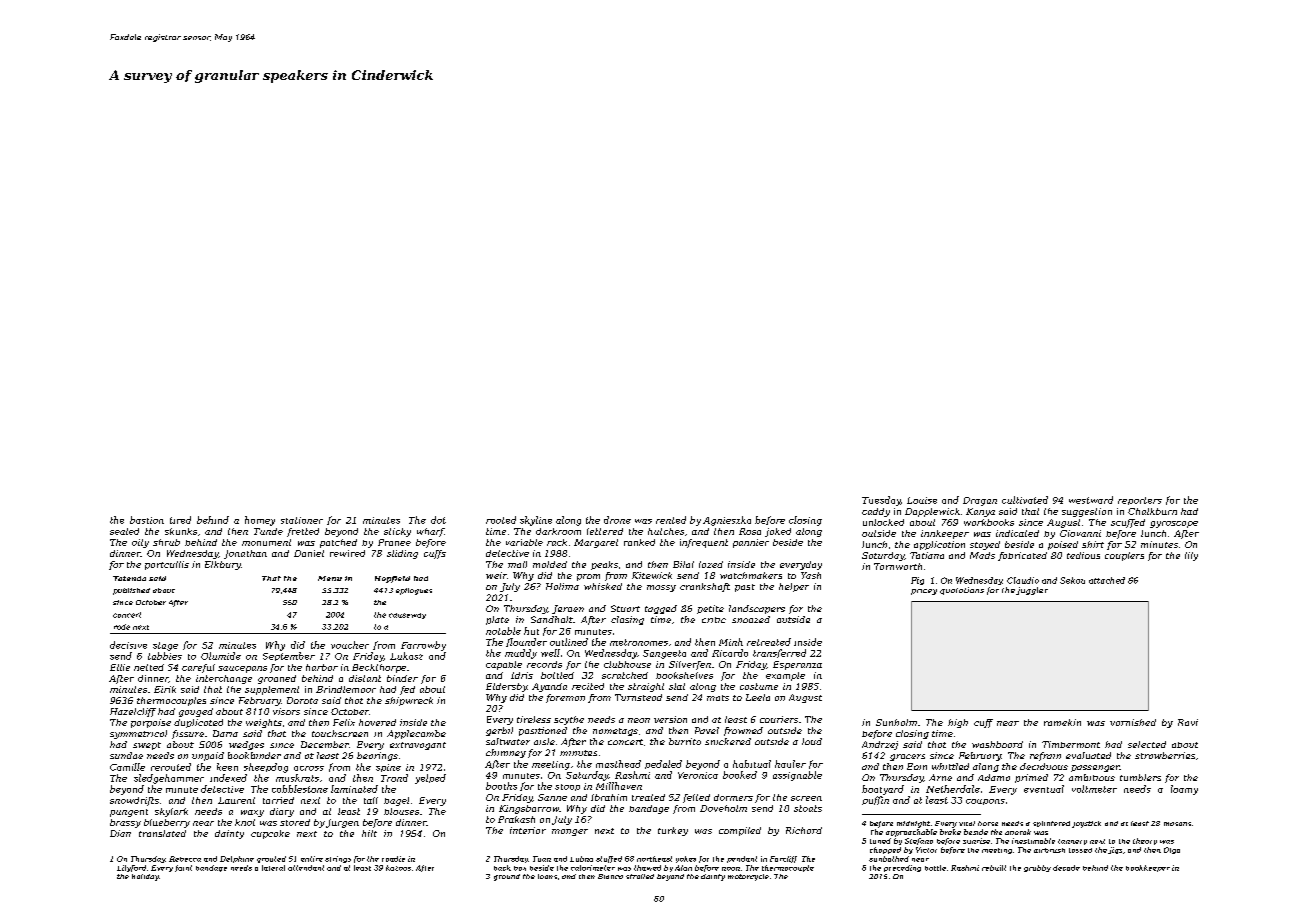 Image resolution: width=1308 pixels, height=924 pixels. I want to click on costume, so click(759, 686).
